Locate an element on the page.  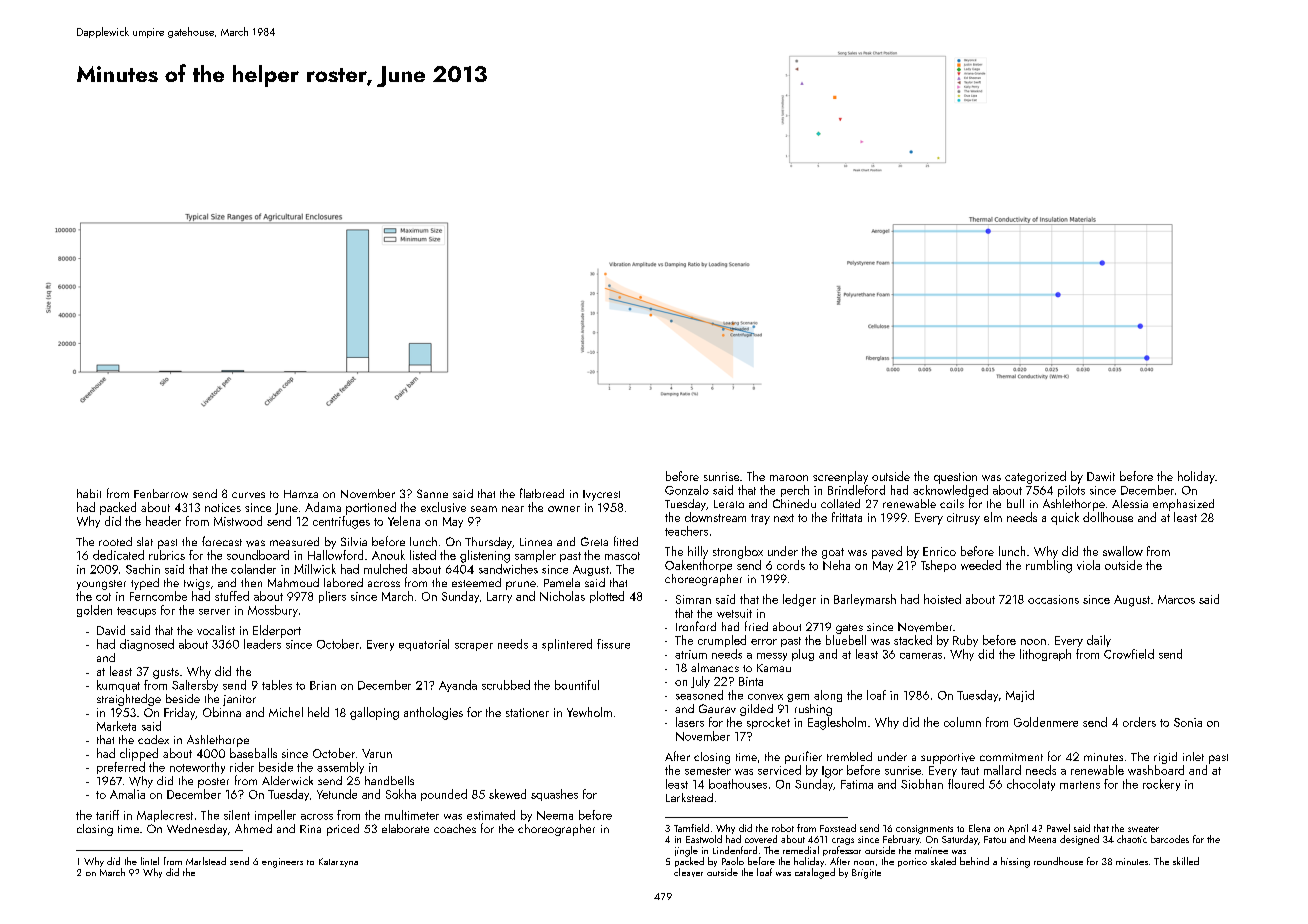
Alessia is located at coordinates (1130, 503).
